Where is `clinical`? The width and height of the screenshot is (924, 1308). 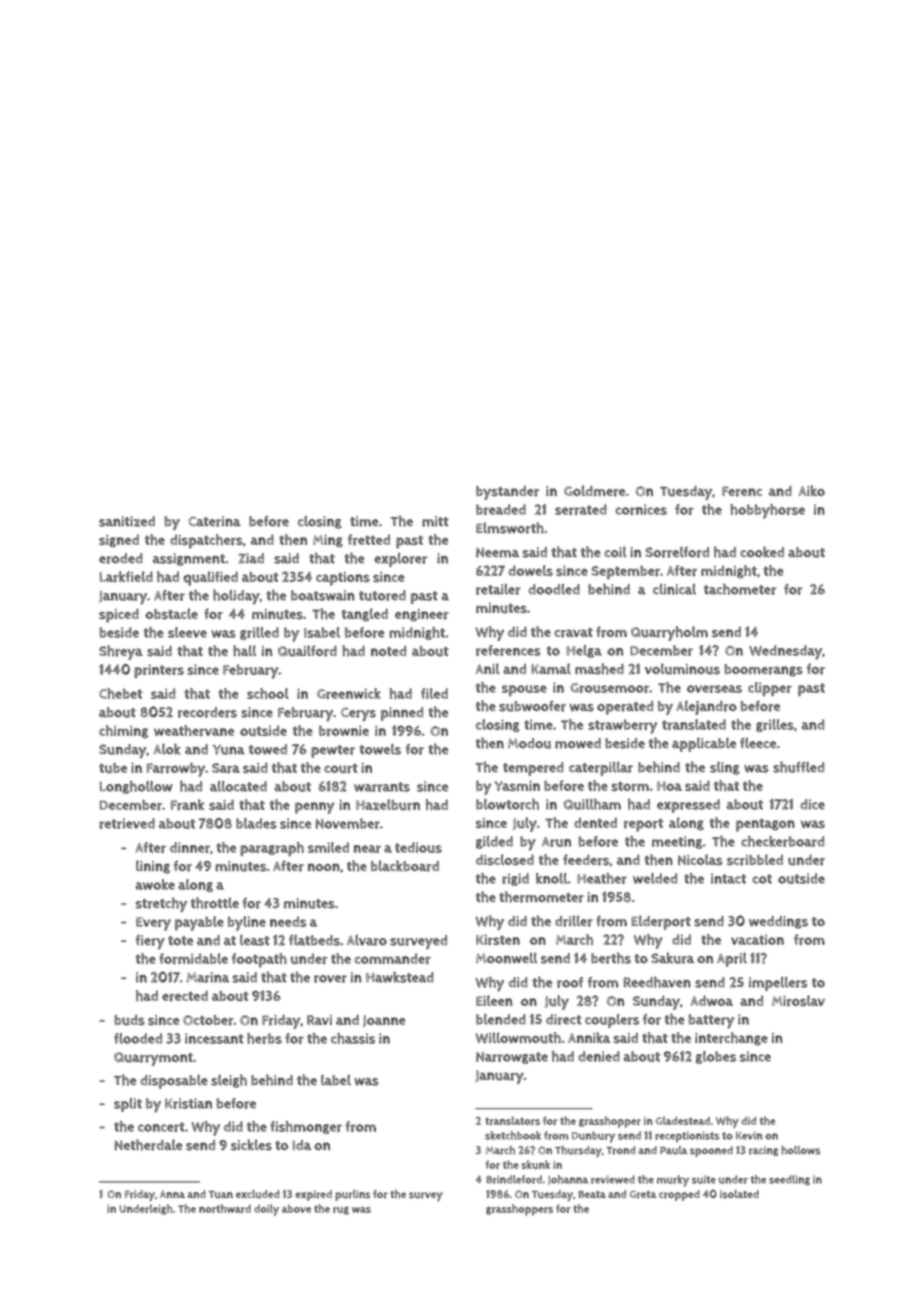 clinical is located at coordinates (674, 589).
